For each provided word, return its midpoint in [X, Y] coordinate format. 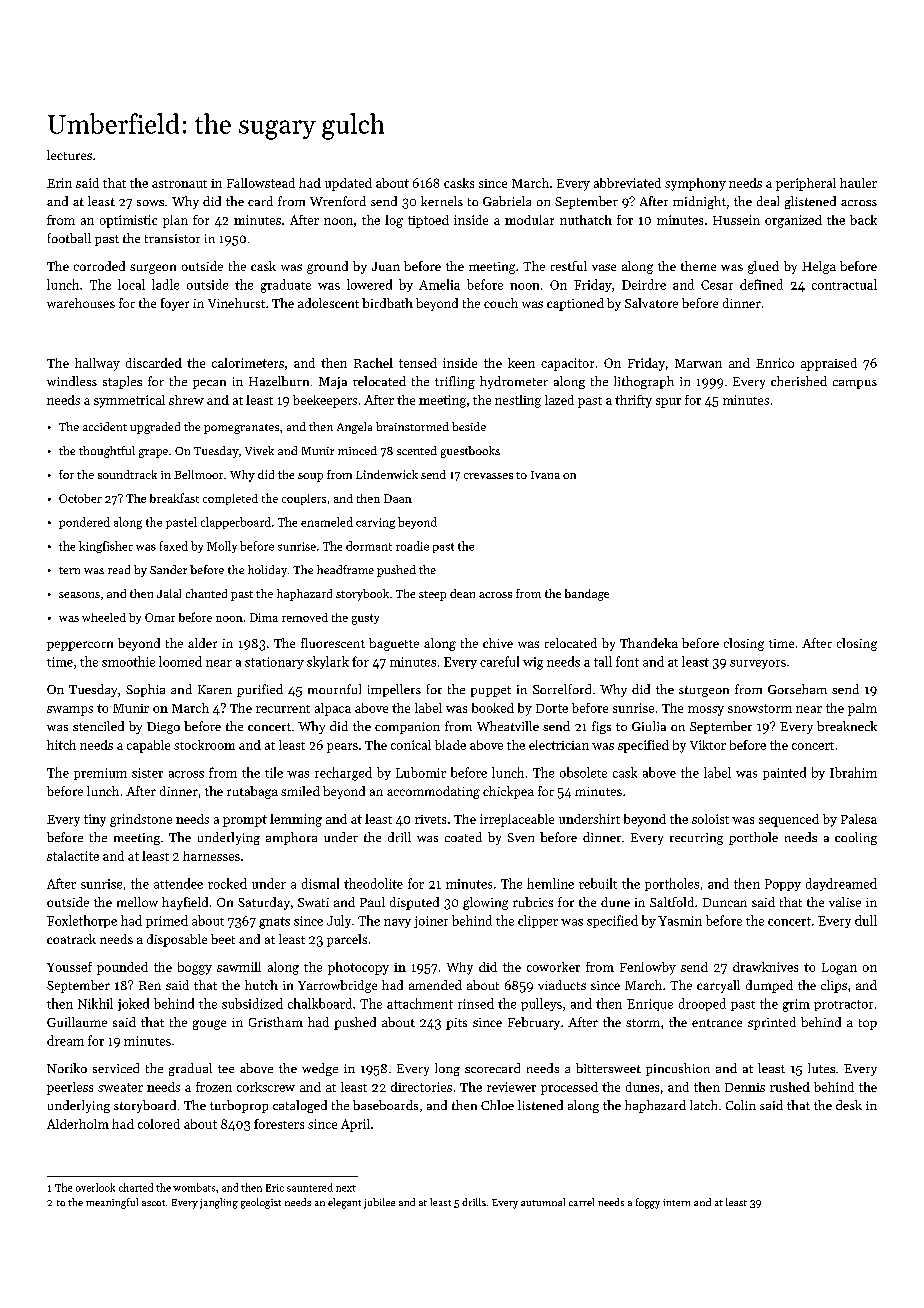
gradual [190, 1069]
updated [348, 184]
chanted [206, 593]
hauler [858, 183]
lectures [69, 155]
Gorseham [797, 689]
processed [569, 1088]
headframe [345, 569]
